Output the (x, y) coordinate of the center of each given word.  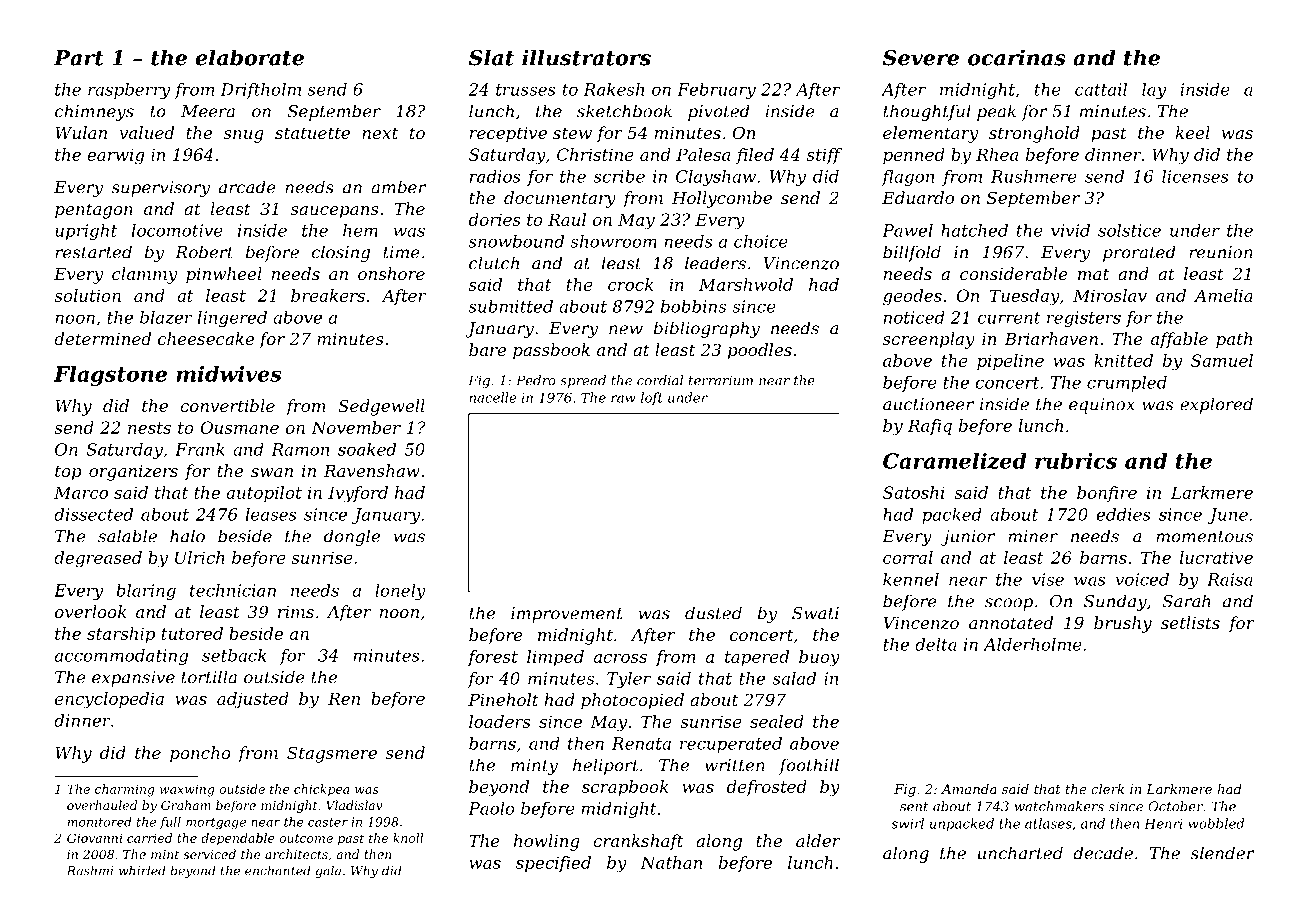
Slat (491, 57)
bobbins (693, 306)
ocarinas (1017, 57)
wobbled (1216, 823)
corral (908, 557)
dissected (93, 514)
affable (1179, 340)
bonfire (1107, 494)
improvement (567, 615)
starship (121, 635)
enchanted (278, 870)
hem (360, 230)
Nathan (671, 862)
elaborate (249, 57)
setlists (1190, 622)
